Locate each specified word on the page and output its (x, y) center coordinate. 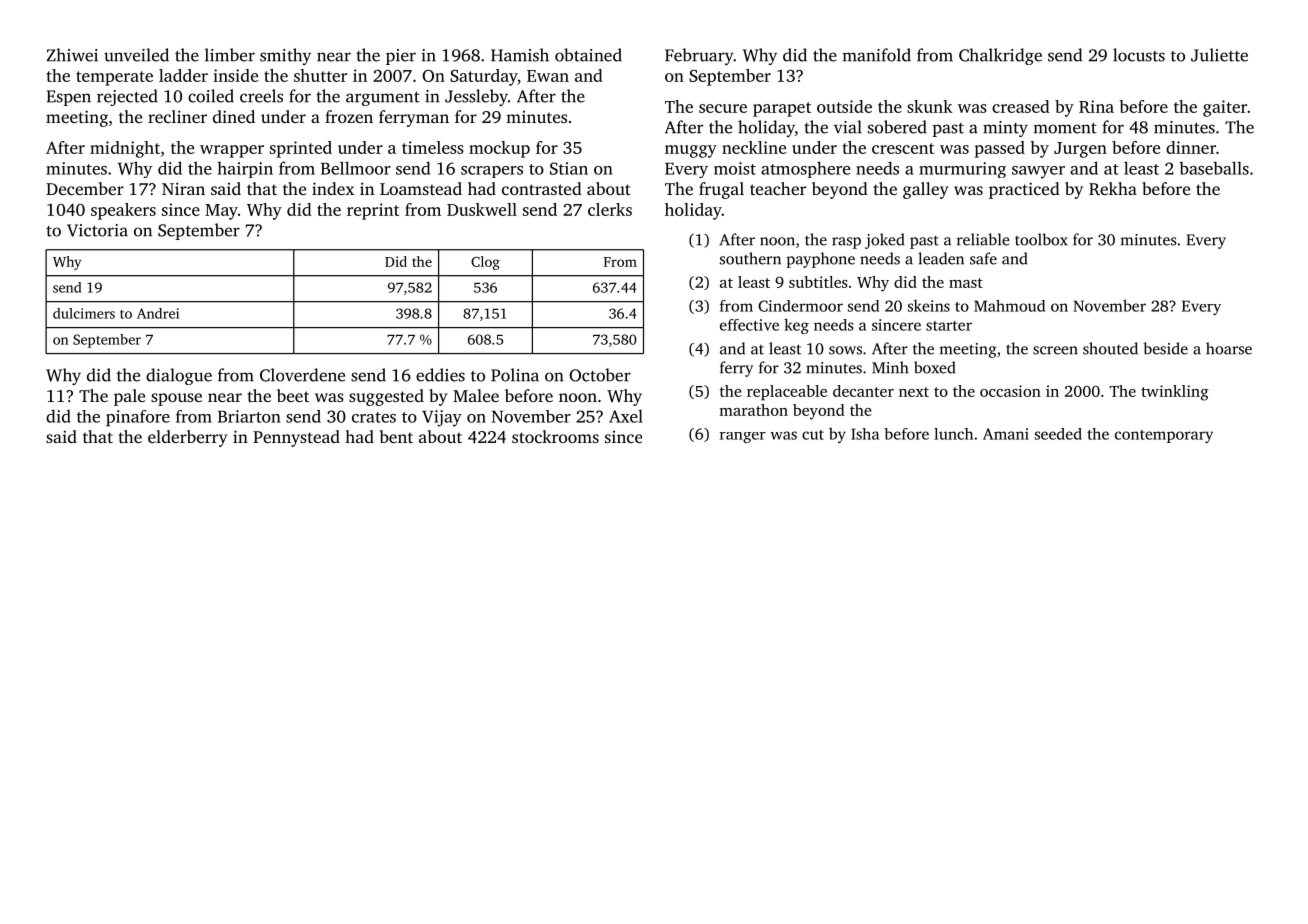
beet (293, 395)
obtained (588, 55)
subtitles (818, 282)
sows (845, 350)
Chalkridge (1000, 56)
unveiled (136, 55)
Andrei (158, 313)
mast (966, 283)
